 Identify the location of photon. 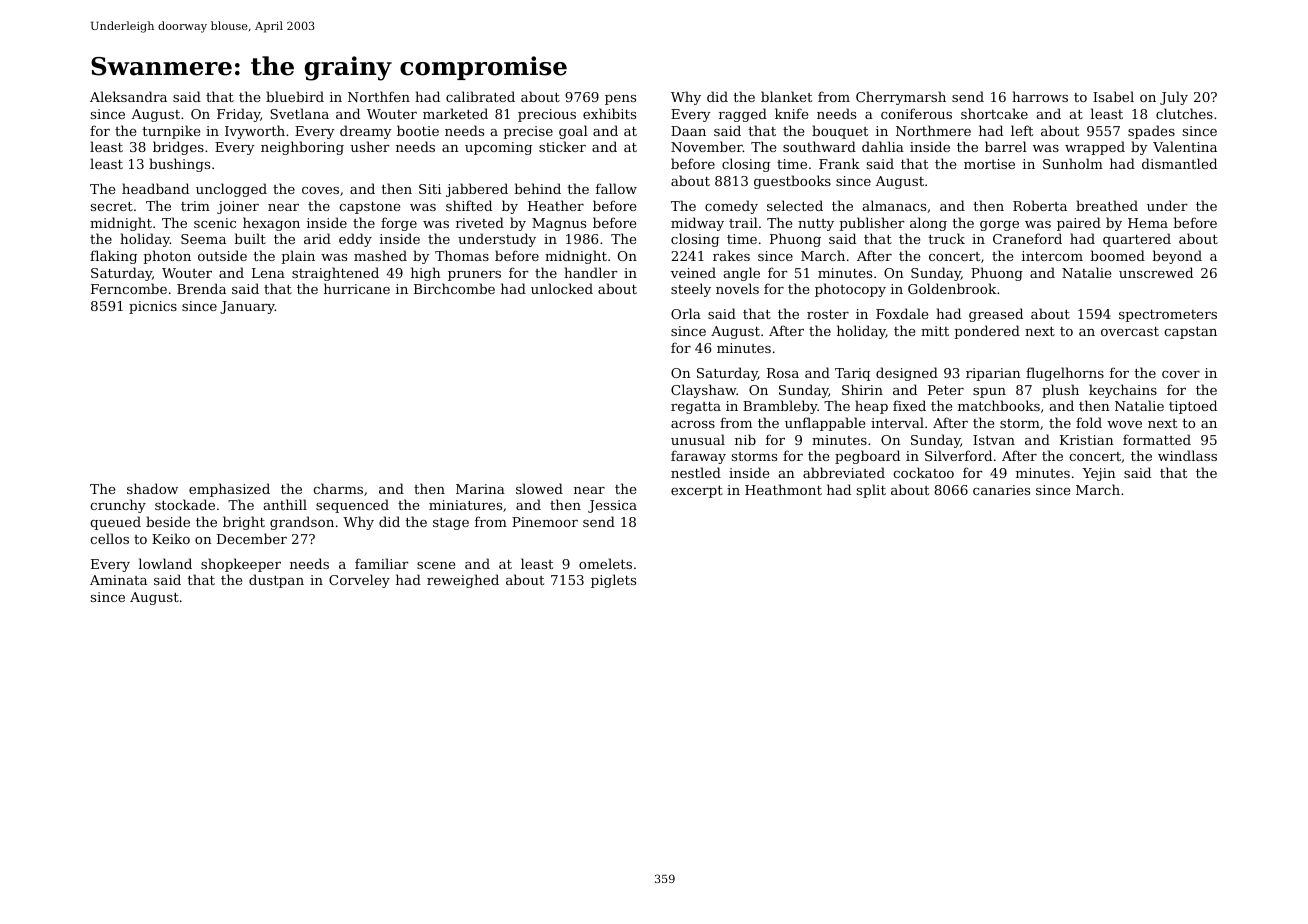
(167, 257).
